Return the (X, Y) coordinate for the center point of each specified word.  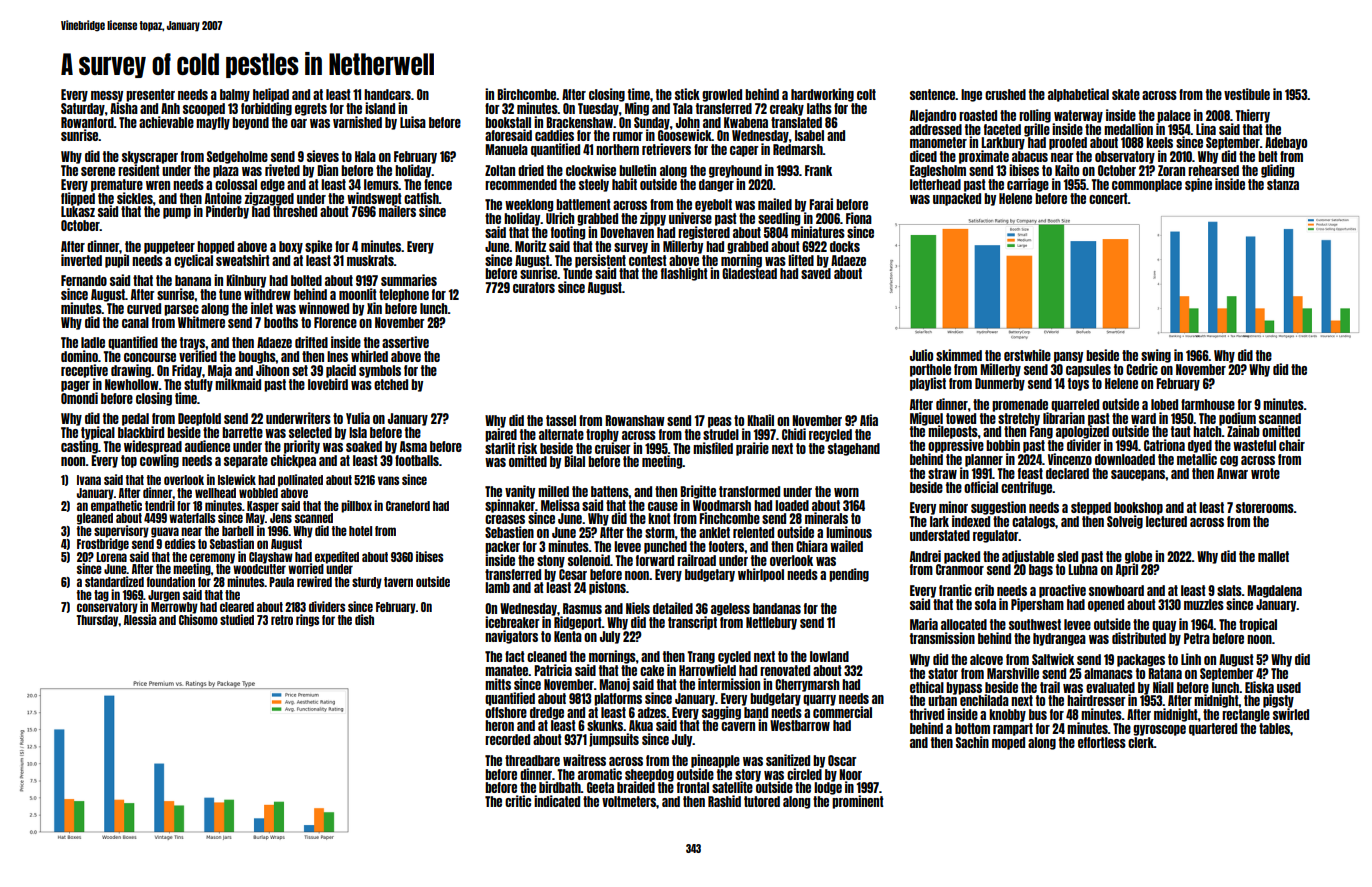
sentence (933, 94)
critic (518, 801)
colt (866, 94)
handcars (387, 94)
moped (1008, 743)
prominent (858, 802)
